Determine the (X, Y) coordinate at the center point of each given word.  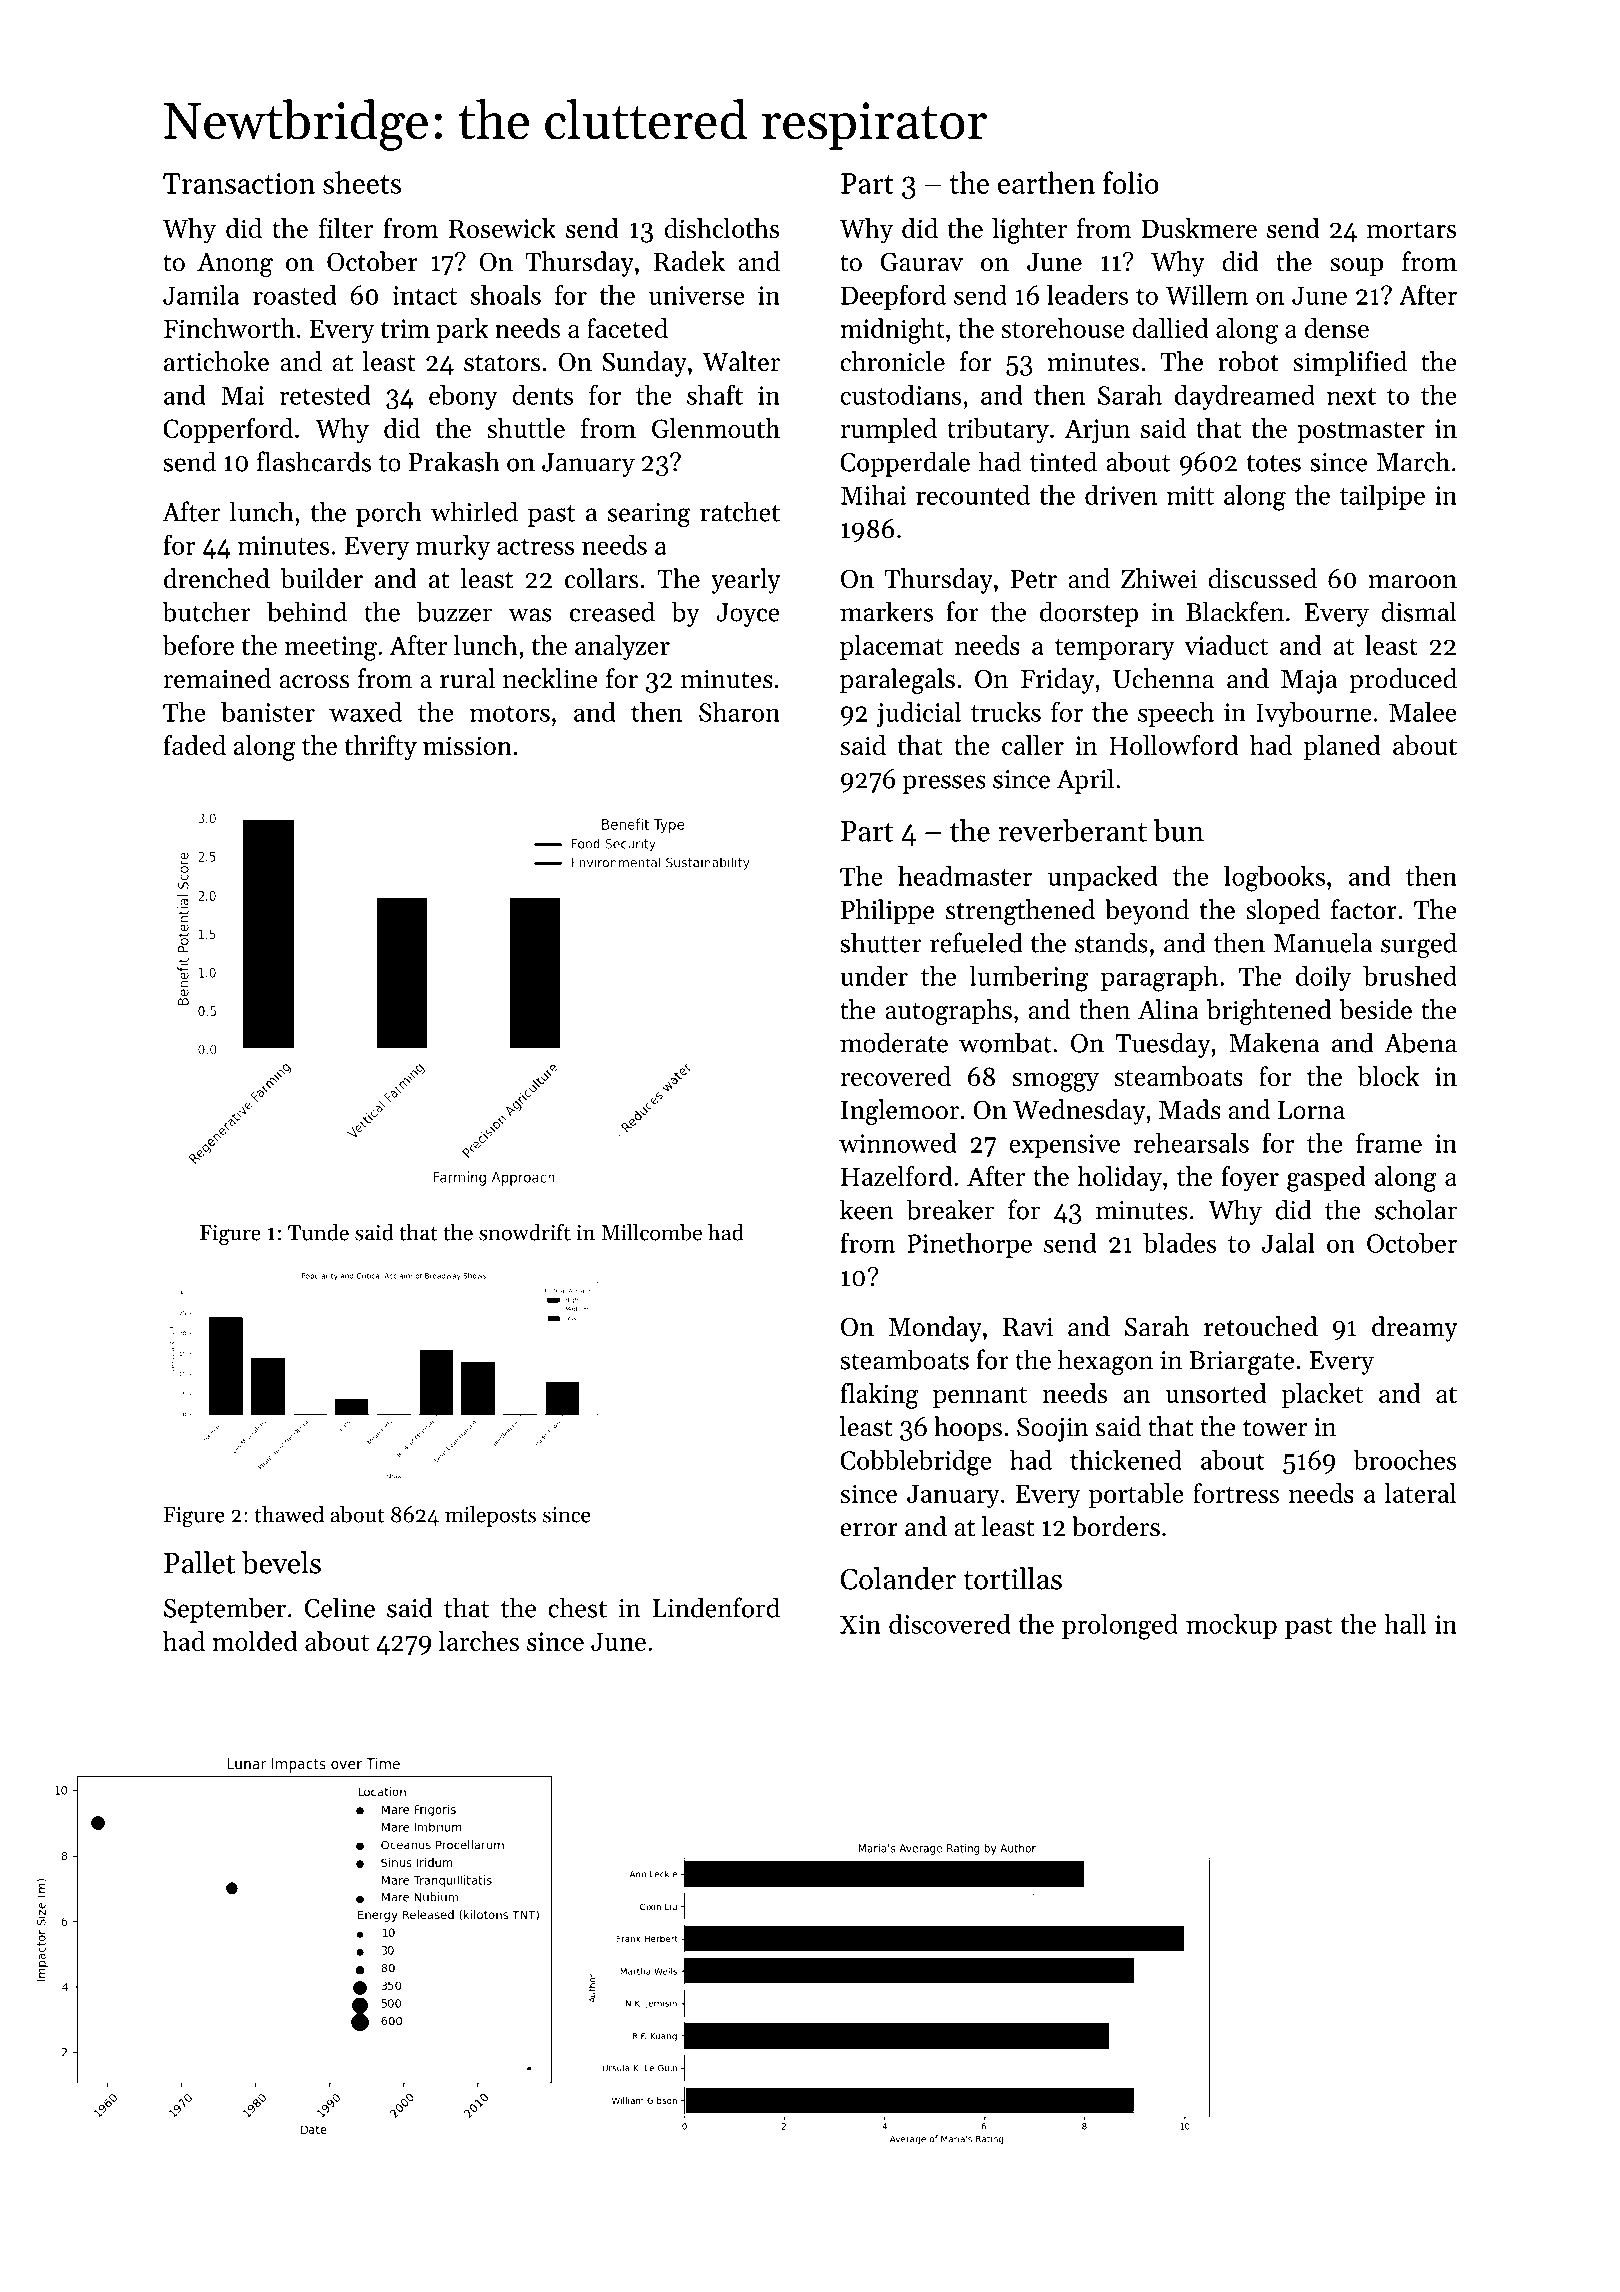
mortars (1411, 229)
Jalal (1288, 1243)
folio (1131, 182)
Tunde (318, 1232)
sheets (362, 182)
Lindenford (716, 1607)
